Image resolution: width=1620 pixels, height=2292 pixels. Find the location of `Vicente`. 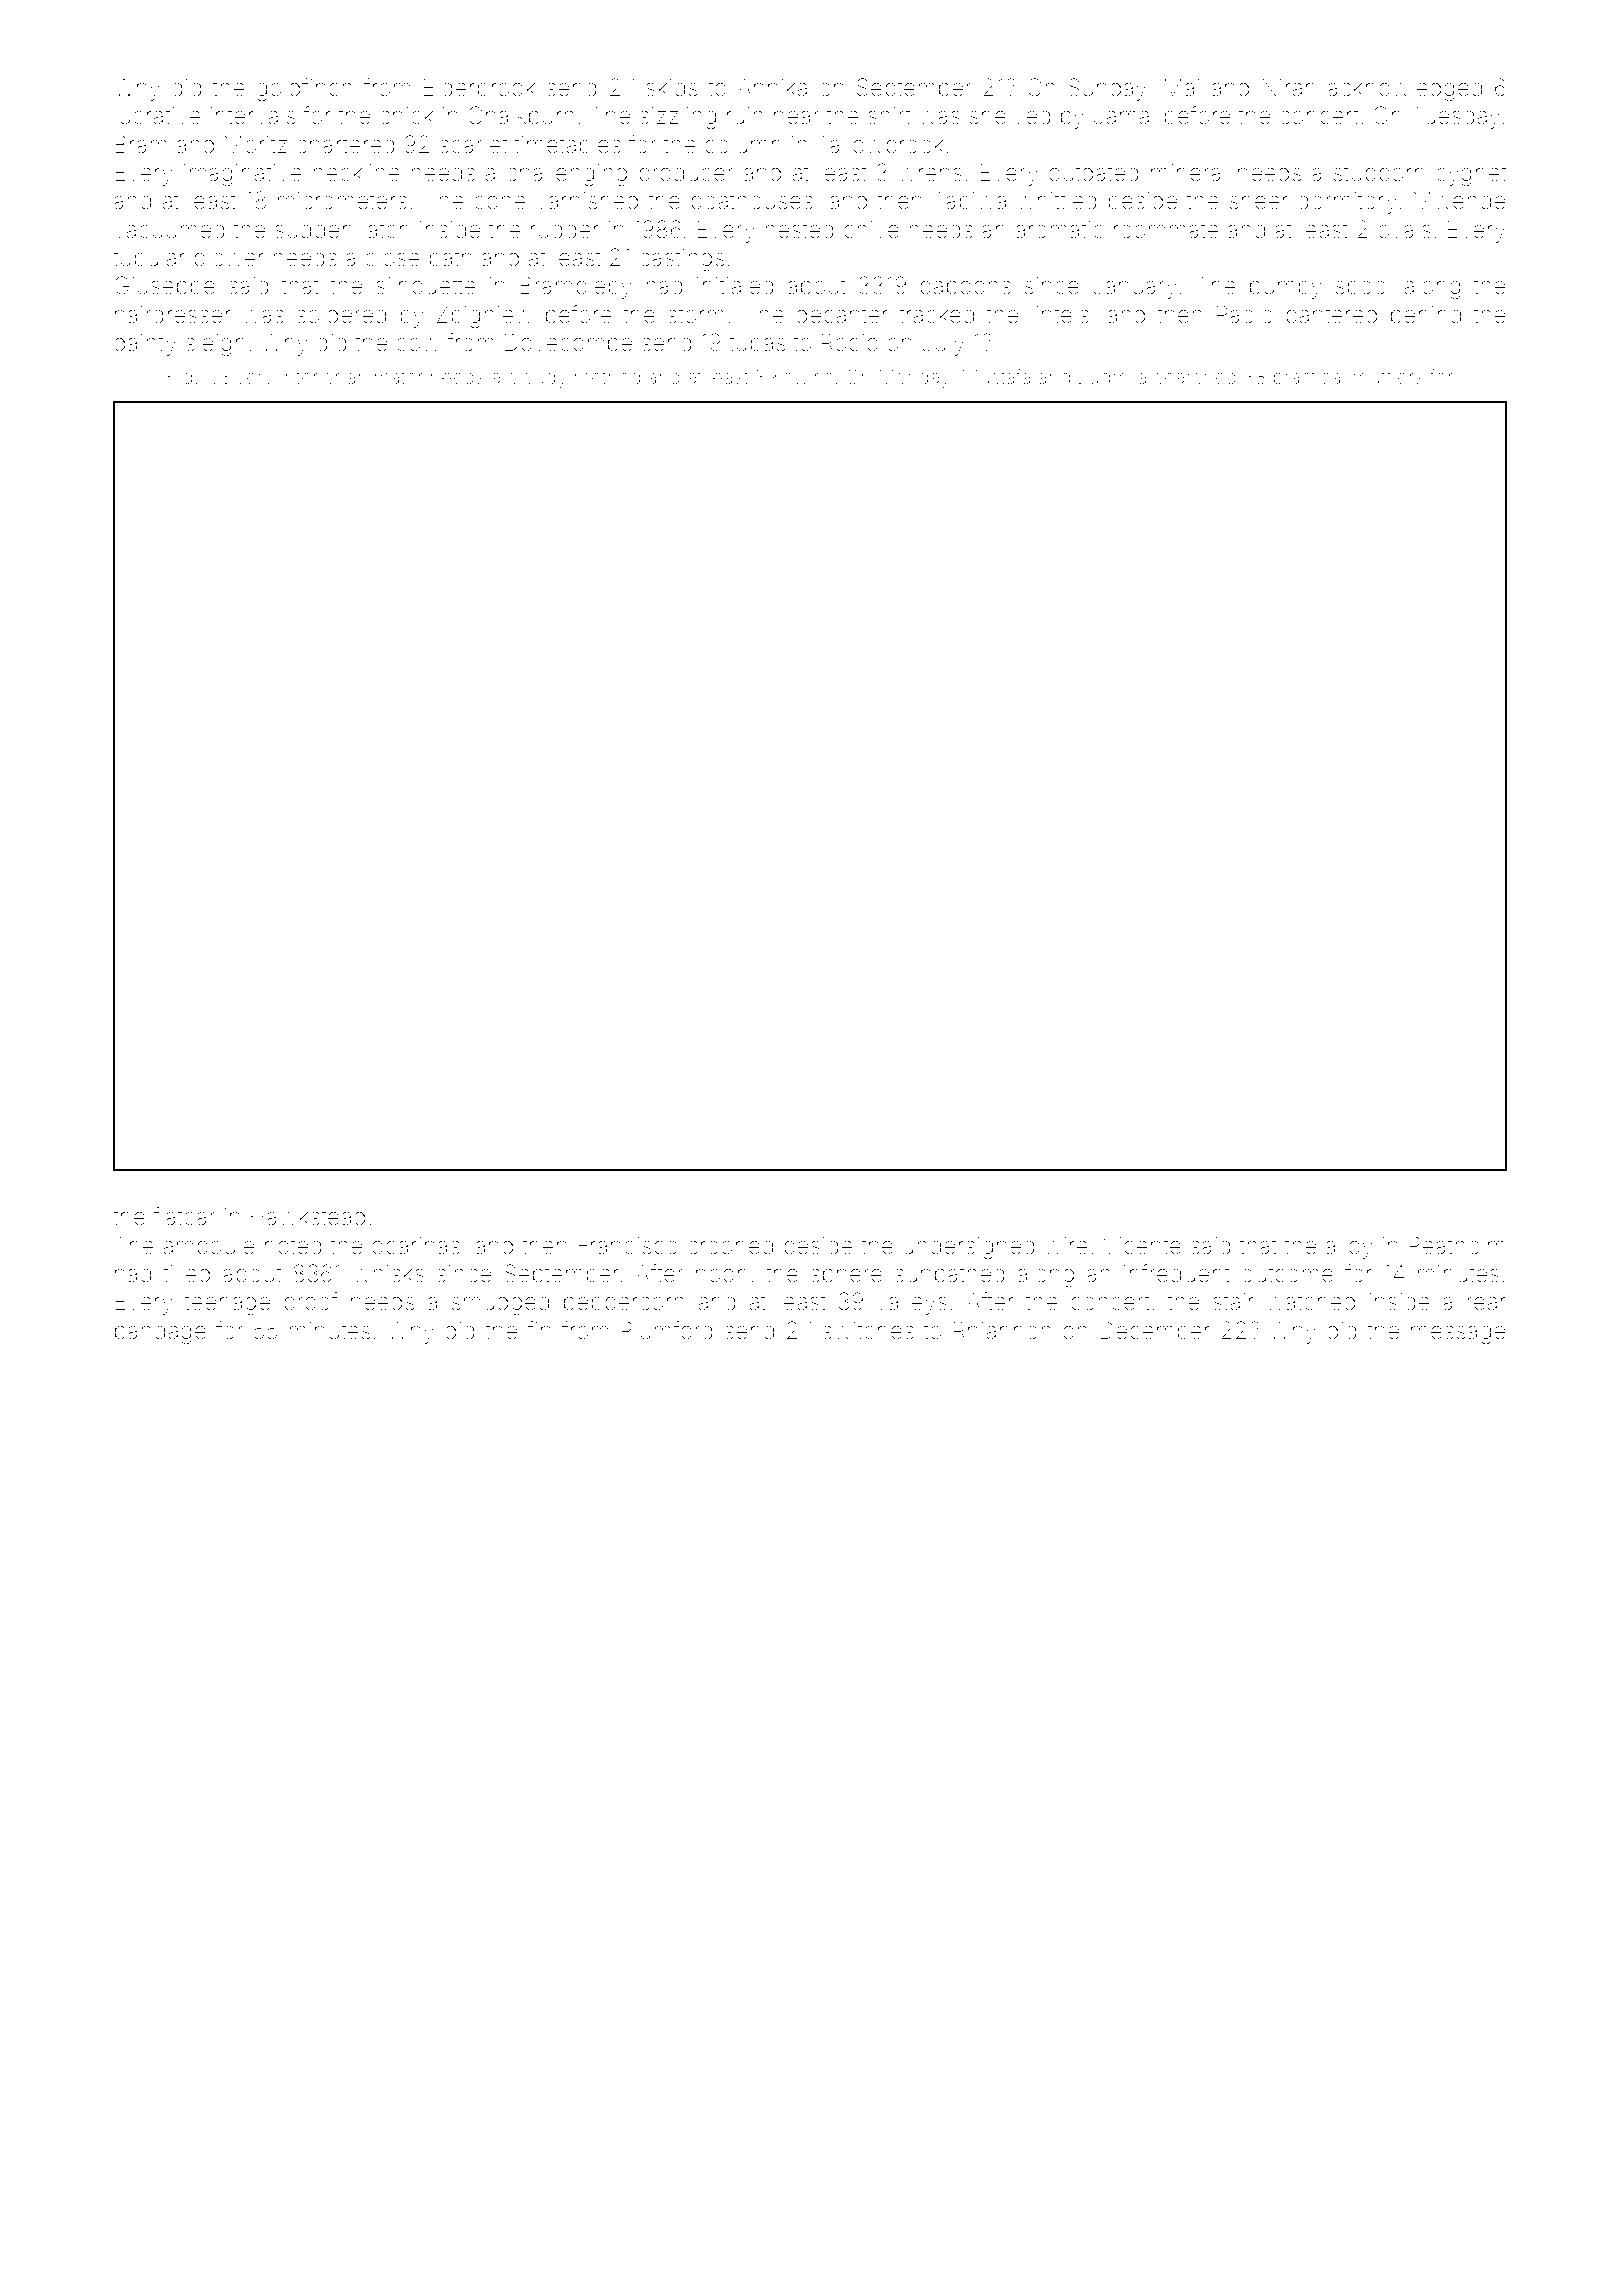

Vicente is located at coordinates (1142, 1246).
